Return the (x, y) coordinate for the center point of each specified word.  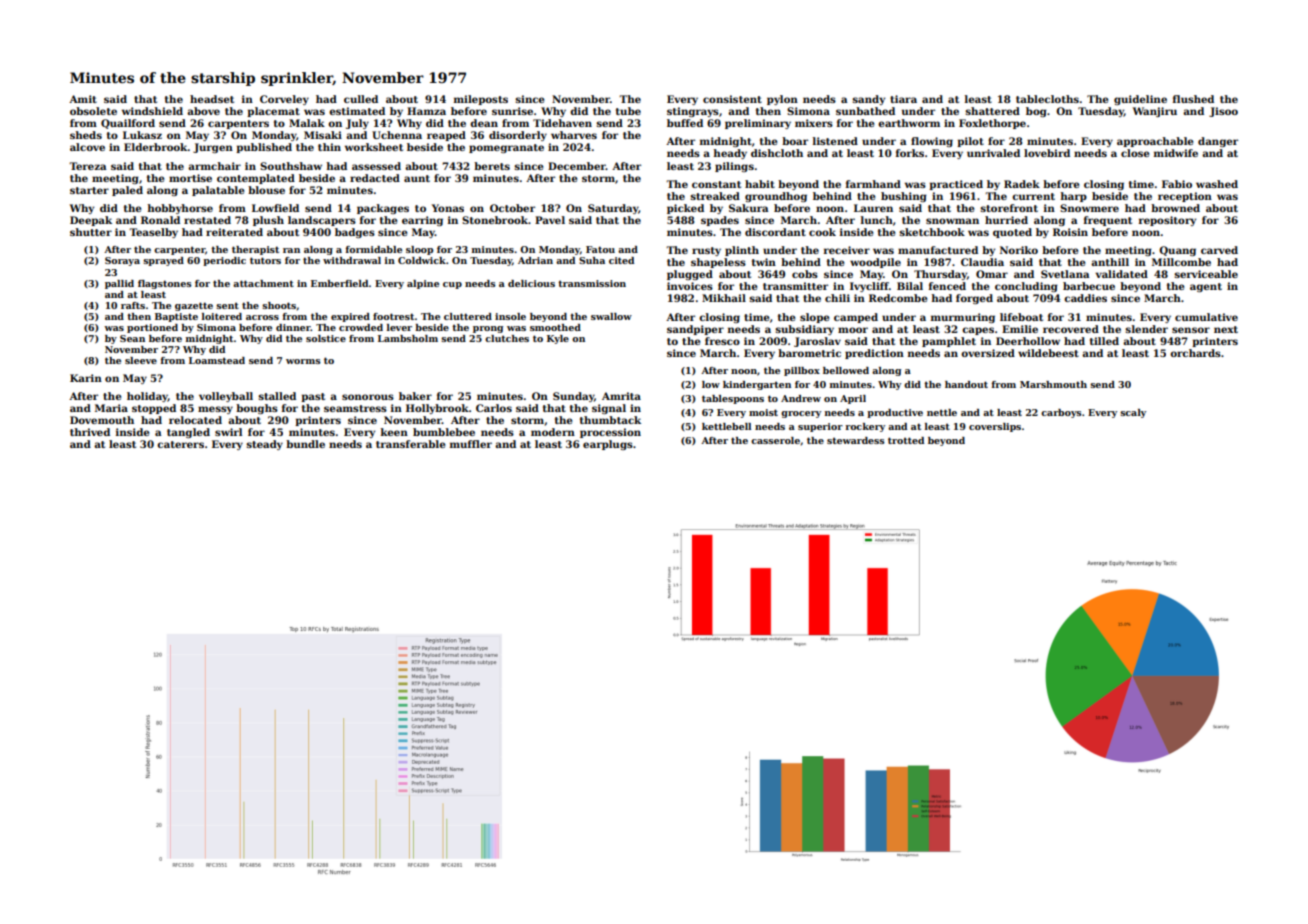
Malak (307, 123)
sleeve (141, 360)
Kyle (558, 339)
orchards (1195, 353)
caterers (180, 444)
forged (974, 299)
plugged (690, 275)
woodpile (875, 263)
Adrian (535, 260)
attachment (263, 283)
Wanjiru (1155, 112)
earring (422, 221)
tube (628, 111)
